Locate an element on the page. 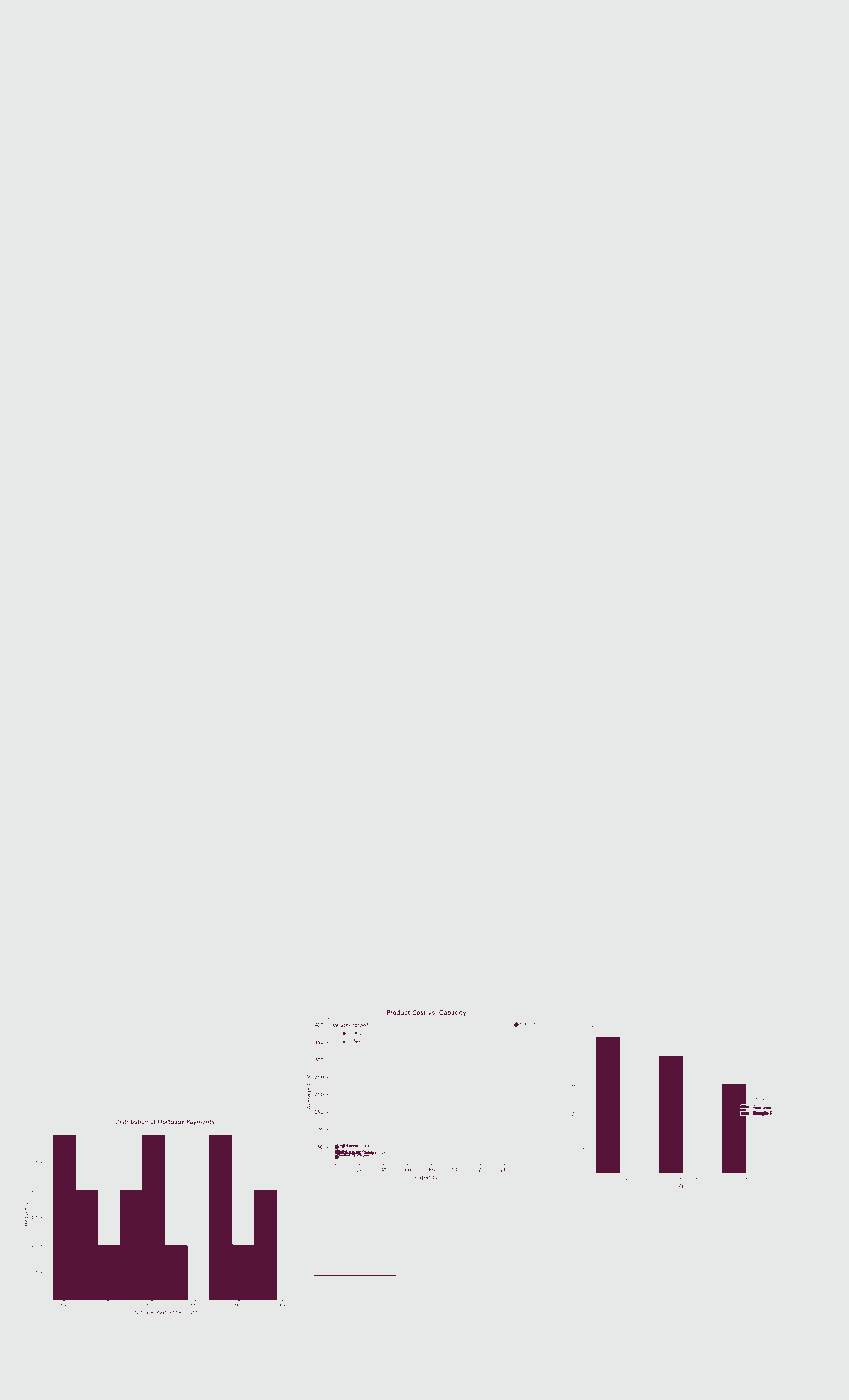  Shweta is located at coordinates (82, 78).
